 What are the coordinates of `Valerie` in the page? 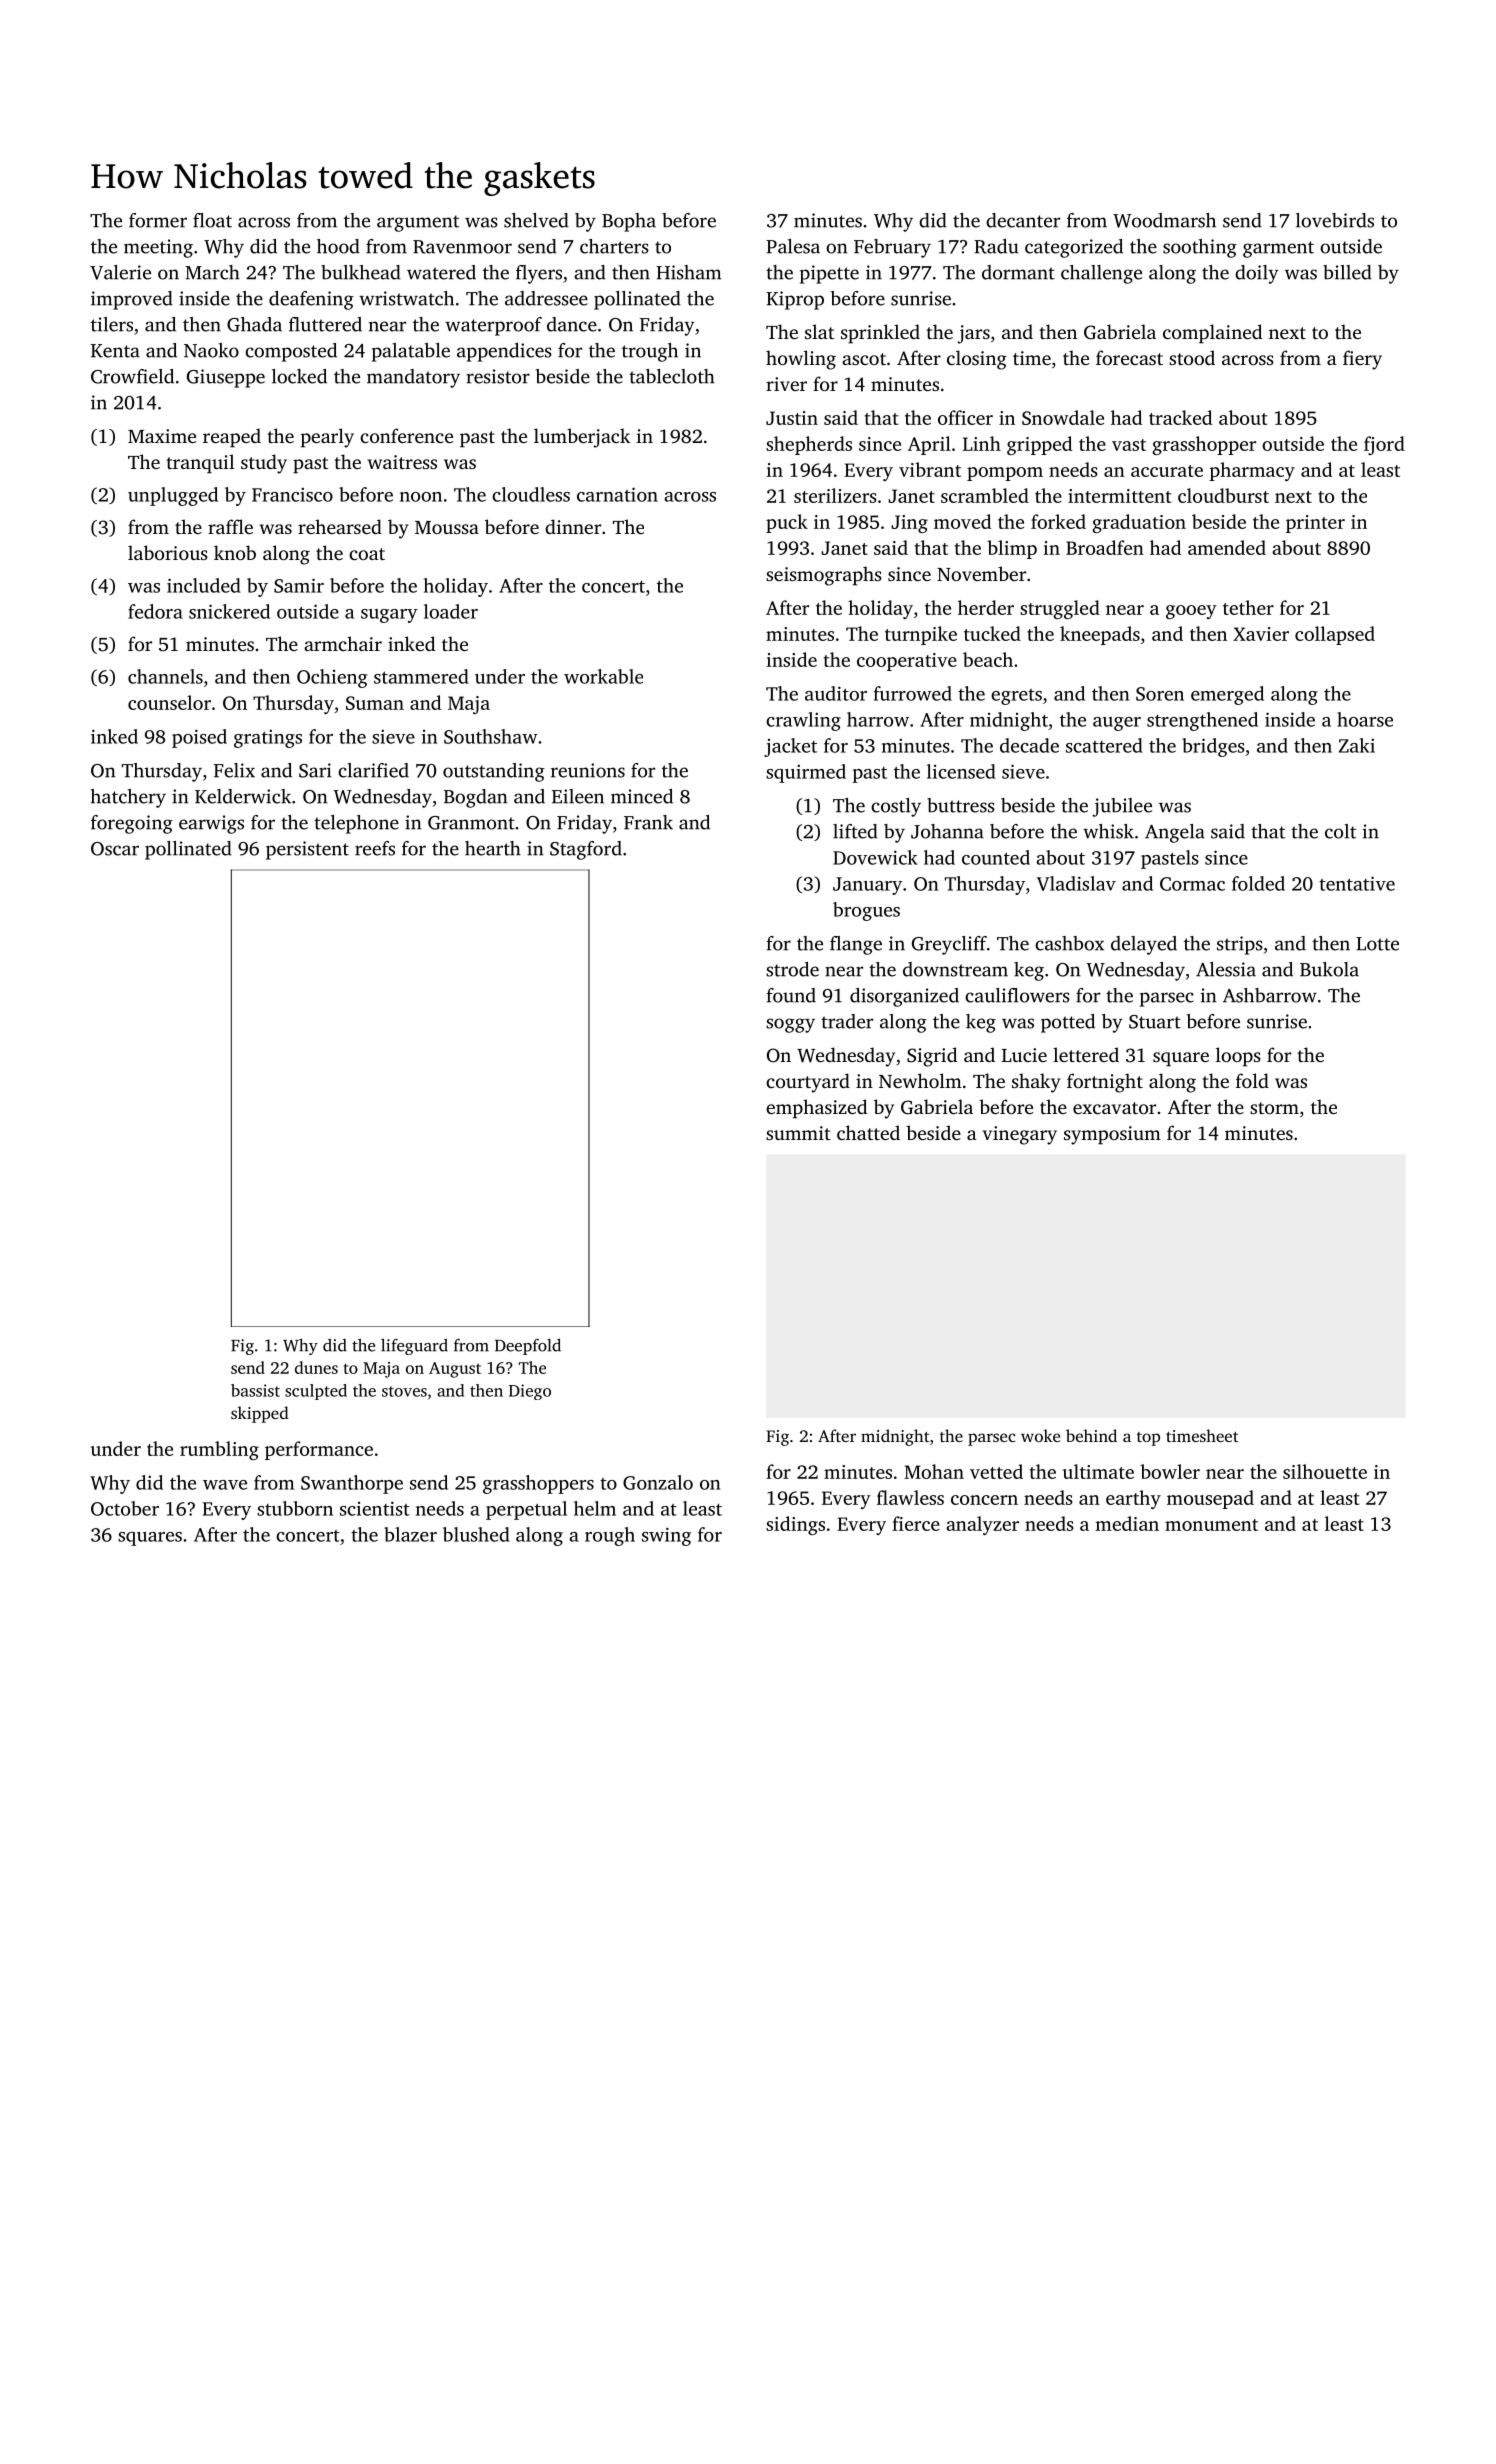 It's located at (120, 272).
